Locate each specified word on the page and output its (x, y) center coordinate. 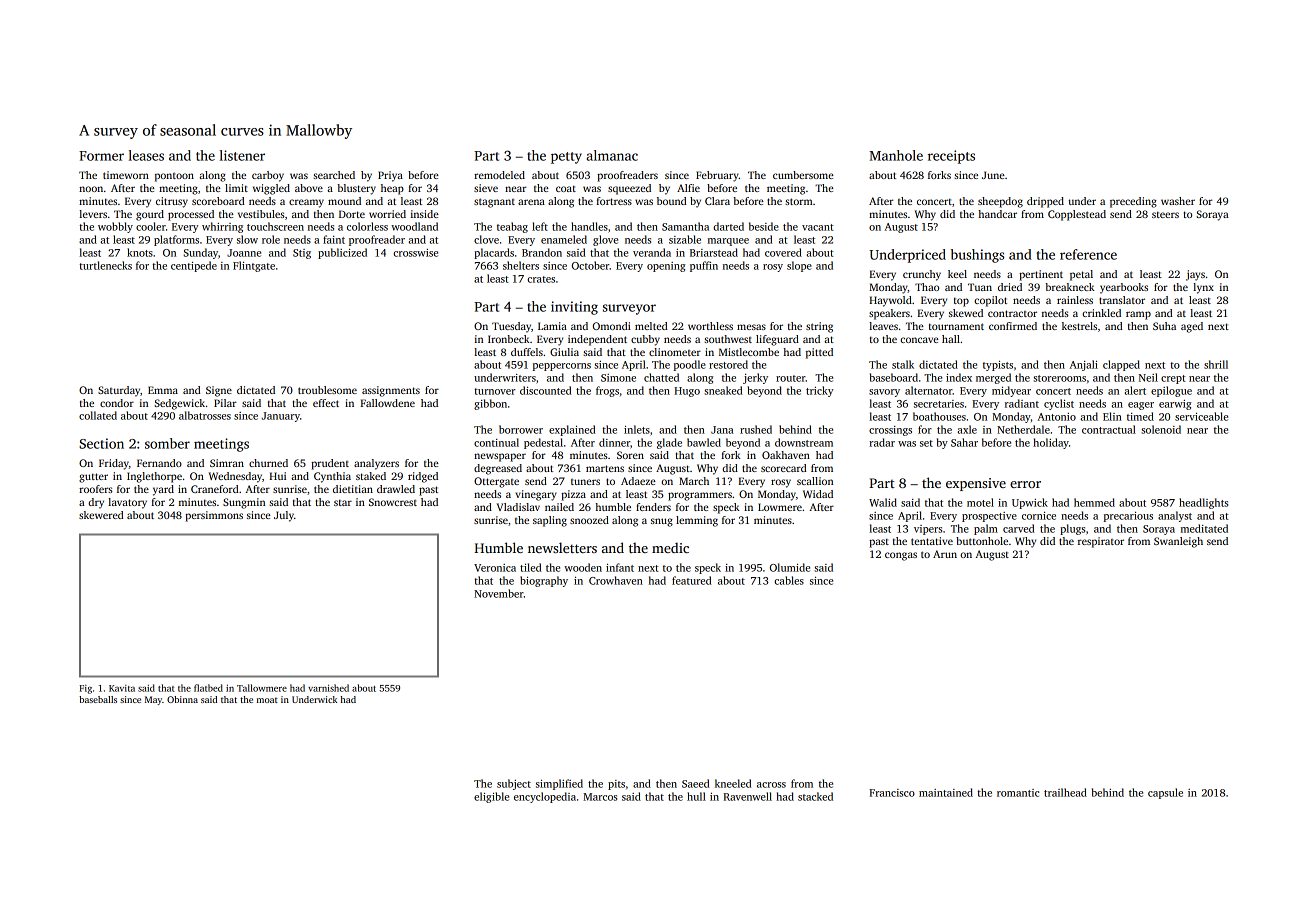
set (926, 443)
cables (789, 580)
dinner (614, 442)
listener (242, 155)
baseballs (98, 699)
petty (566, 158)
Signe (219, 391)
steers (1165, 214)
